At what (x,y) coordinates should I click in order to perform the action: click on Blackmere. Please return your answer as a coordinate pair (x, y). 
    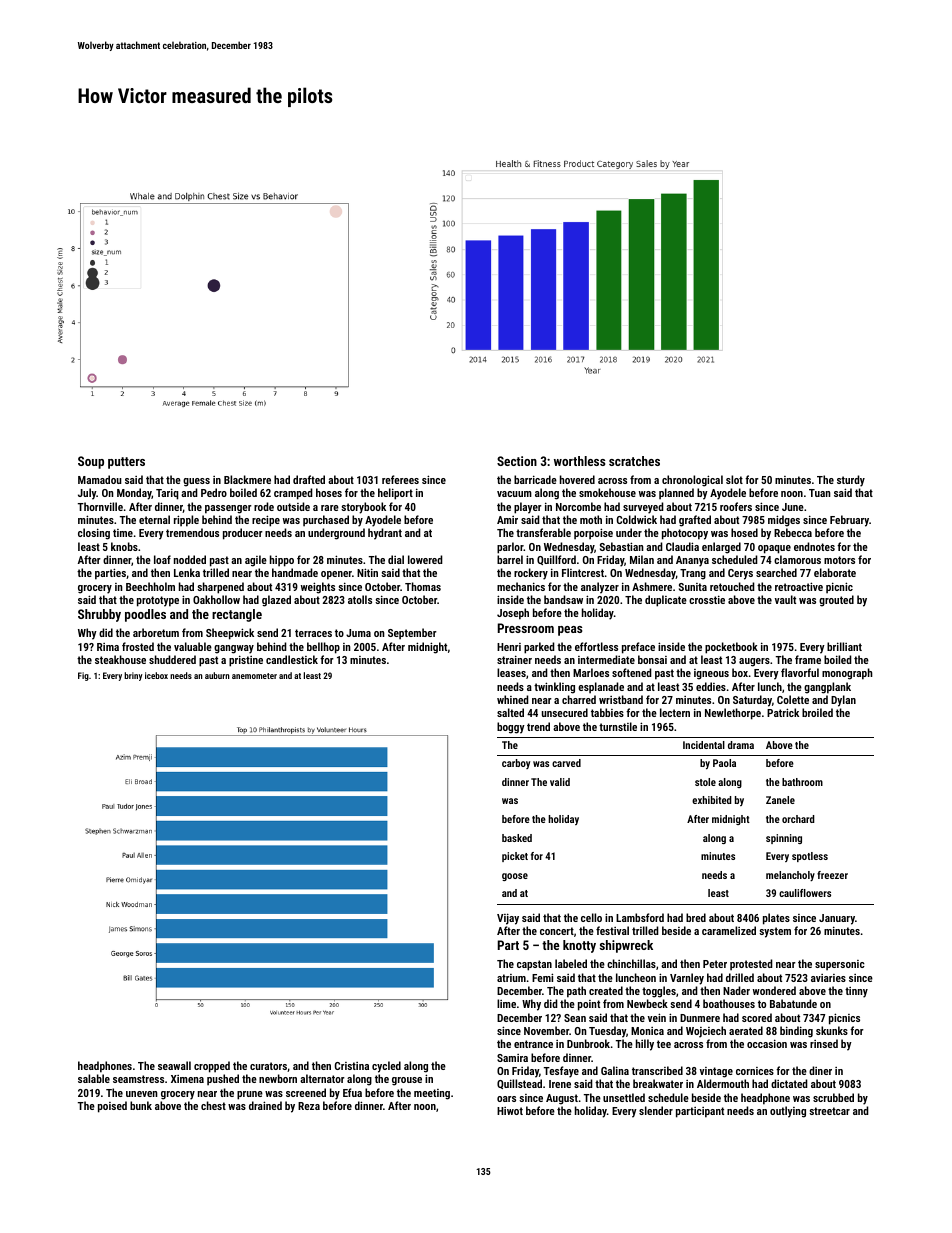
    Looking at the image, I should click on (247, 479).
